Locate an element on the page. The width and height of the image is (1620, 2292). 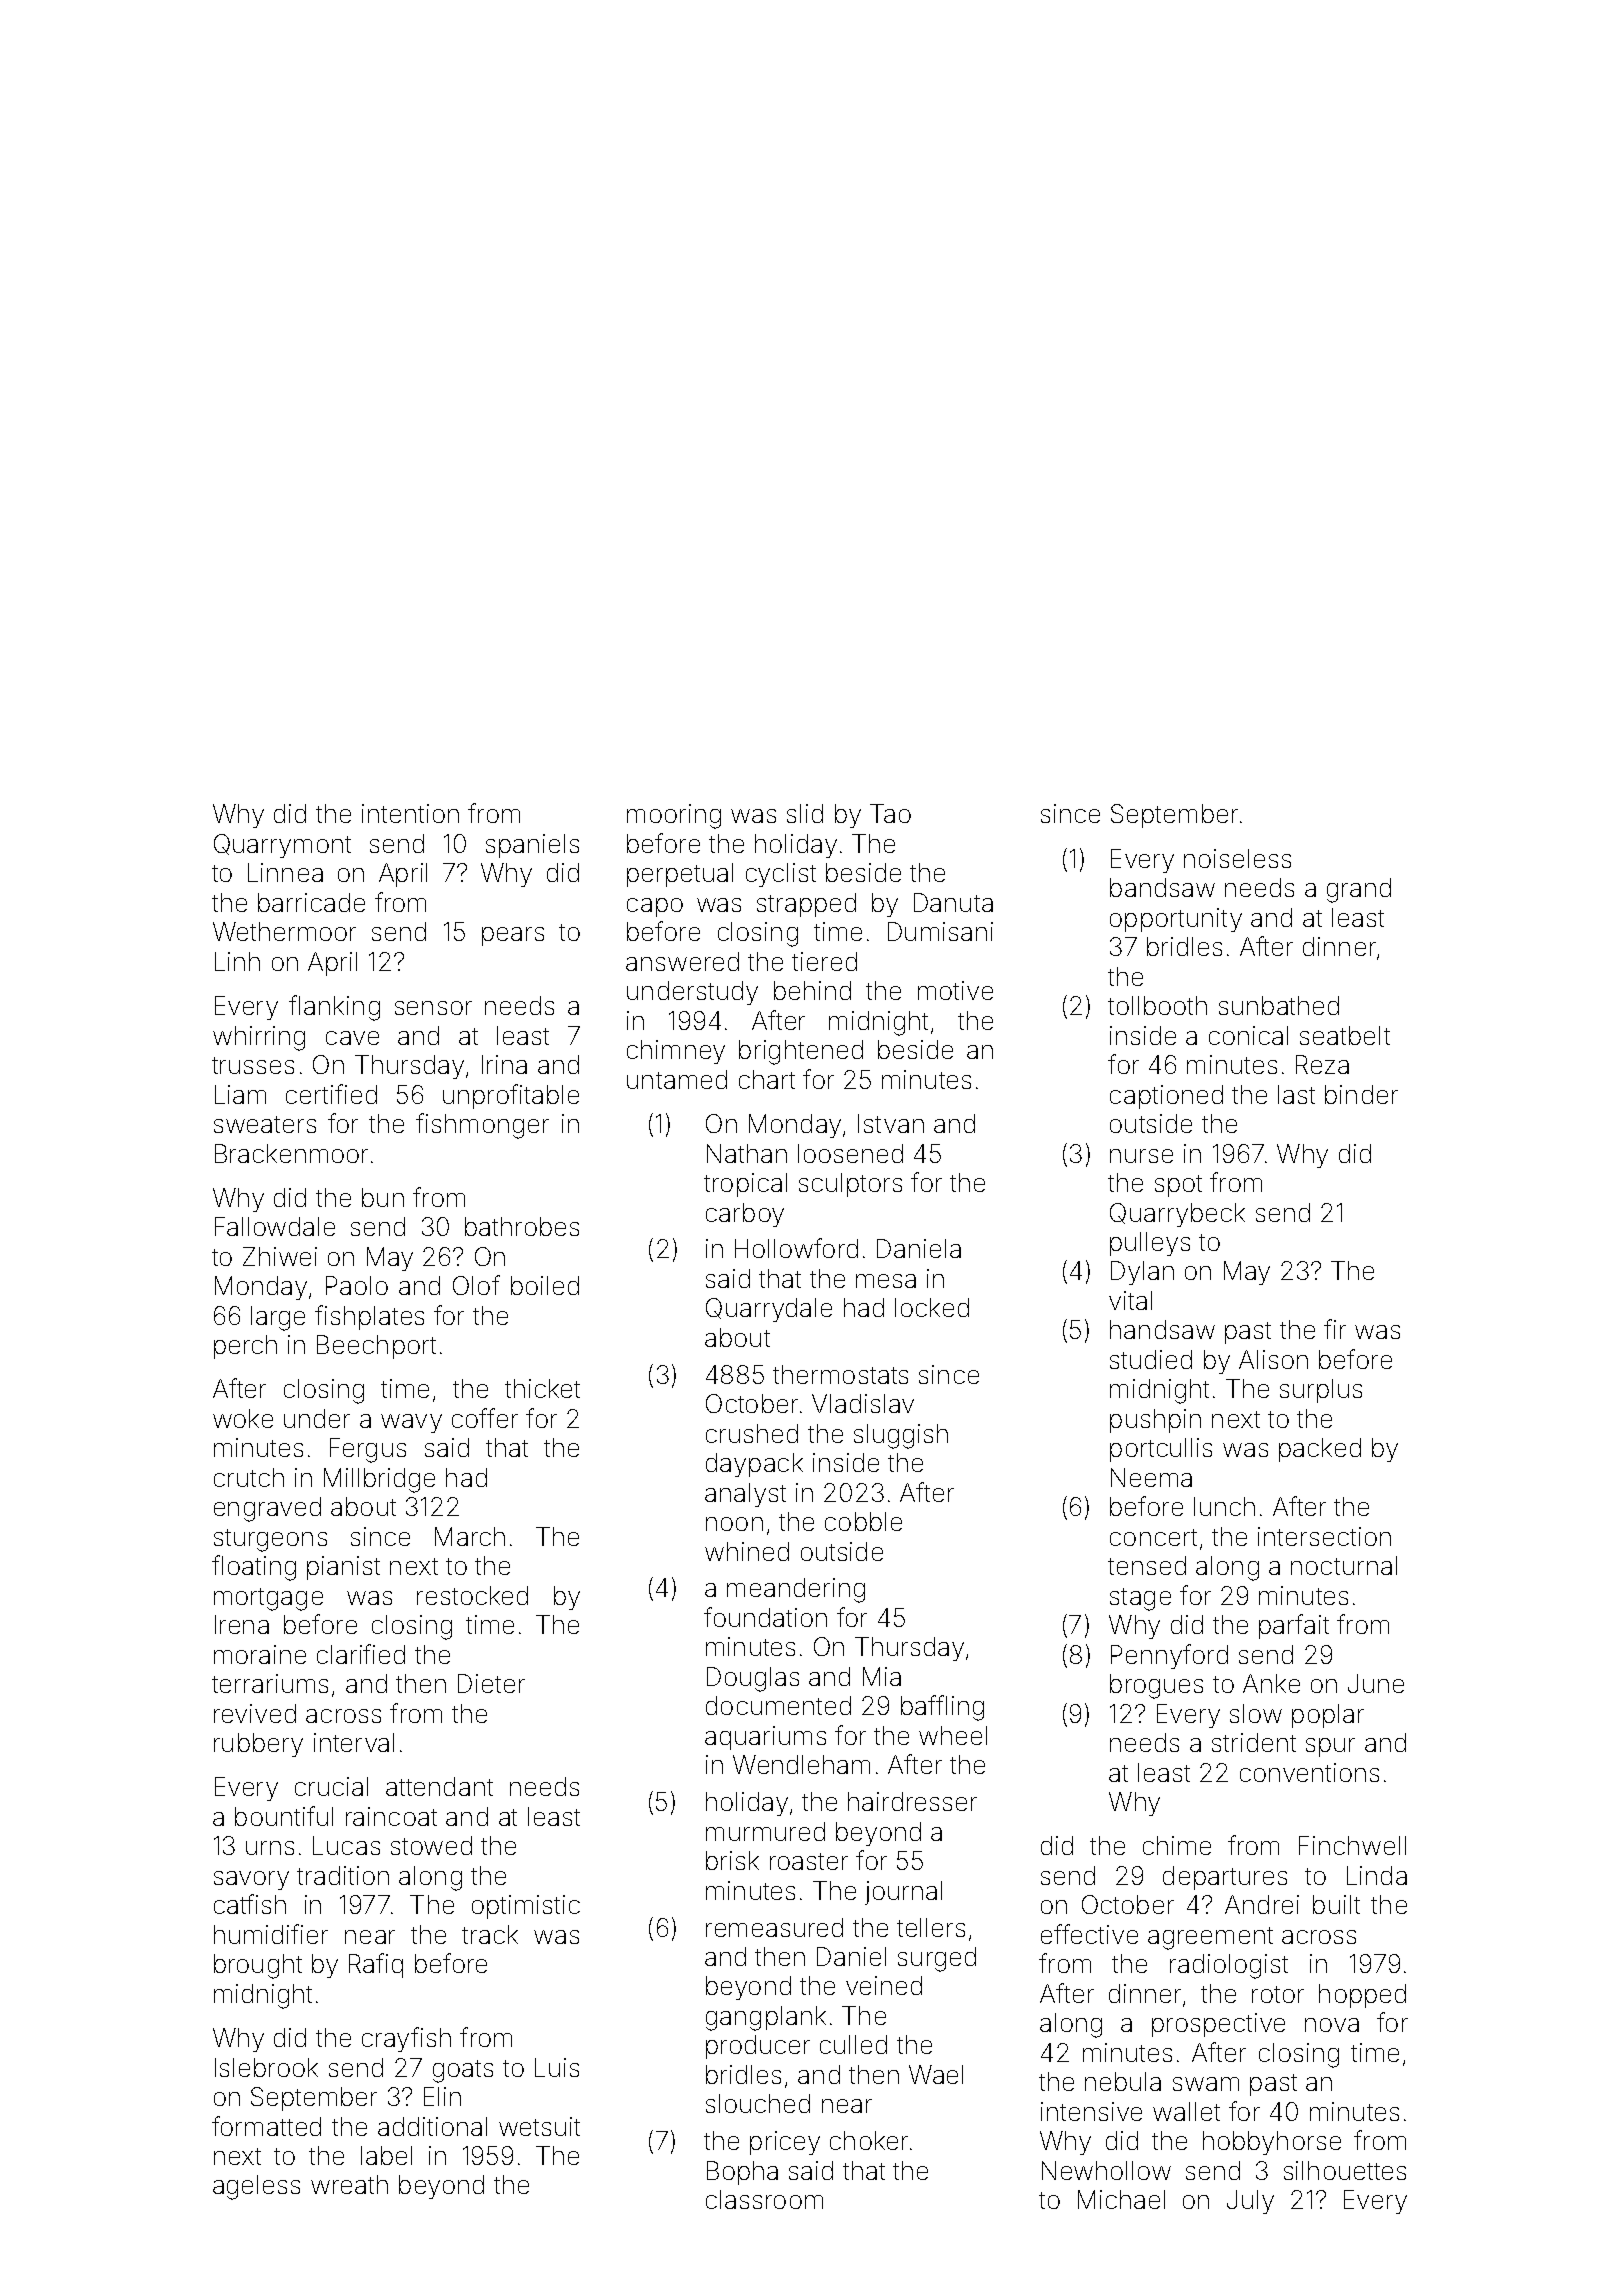
woke is located at coordinates (243, 1418).
